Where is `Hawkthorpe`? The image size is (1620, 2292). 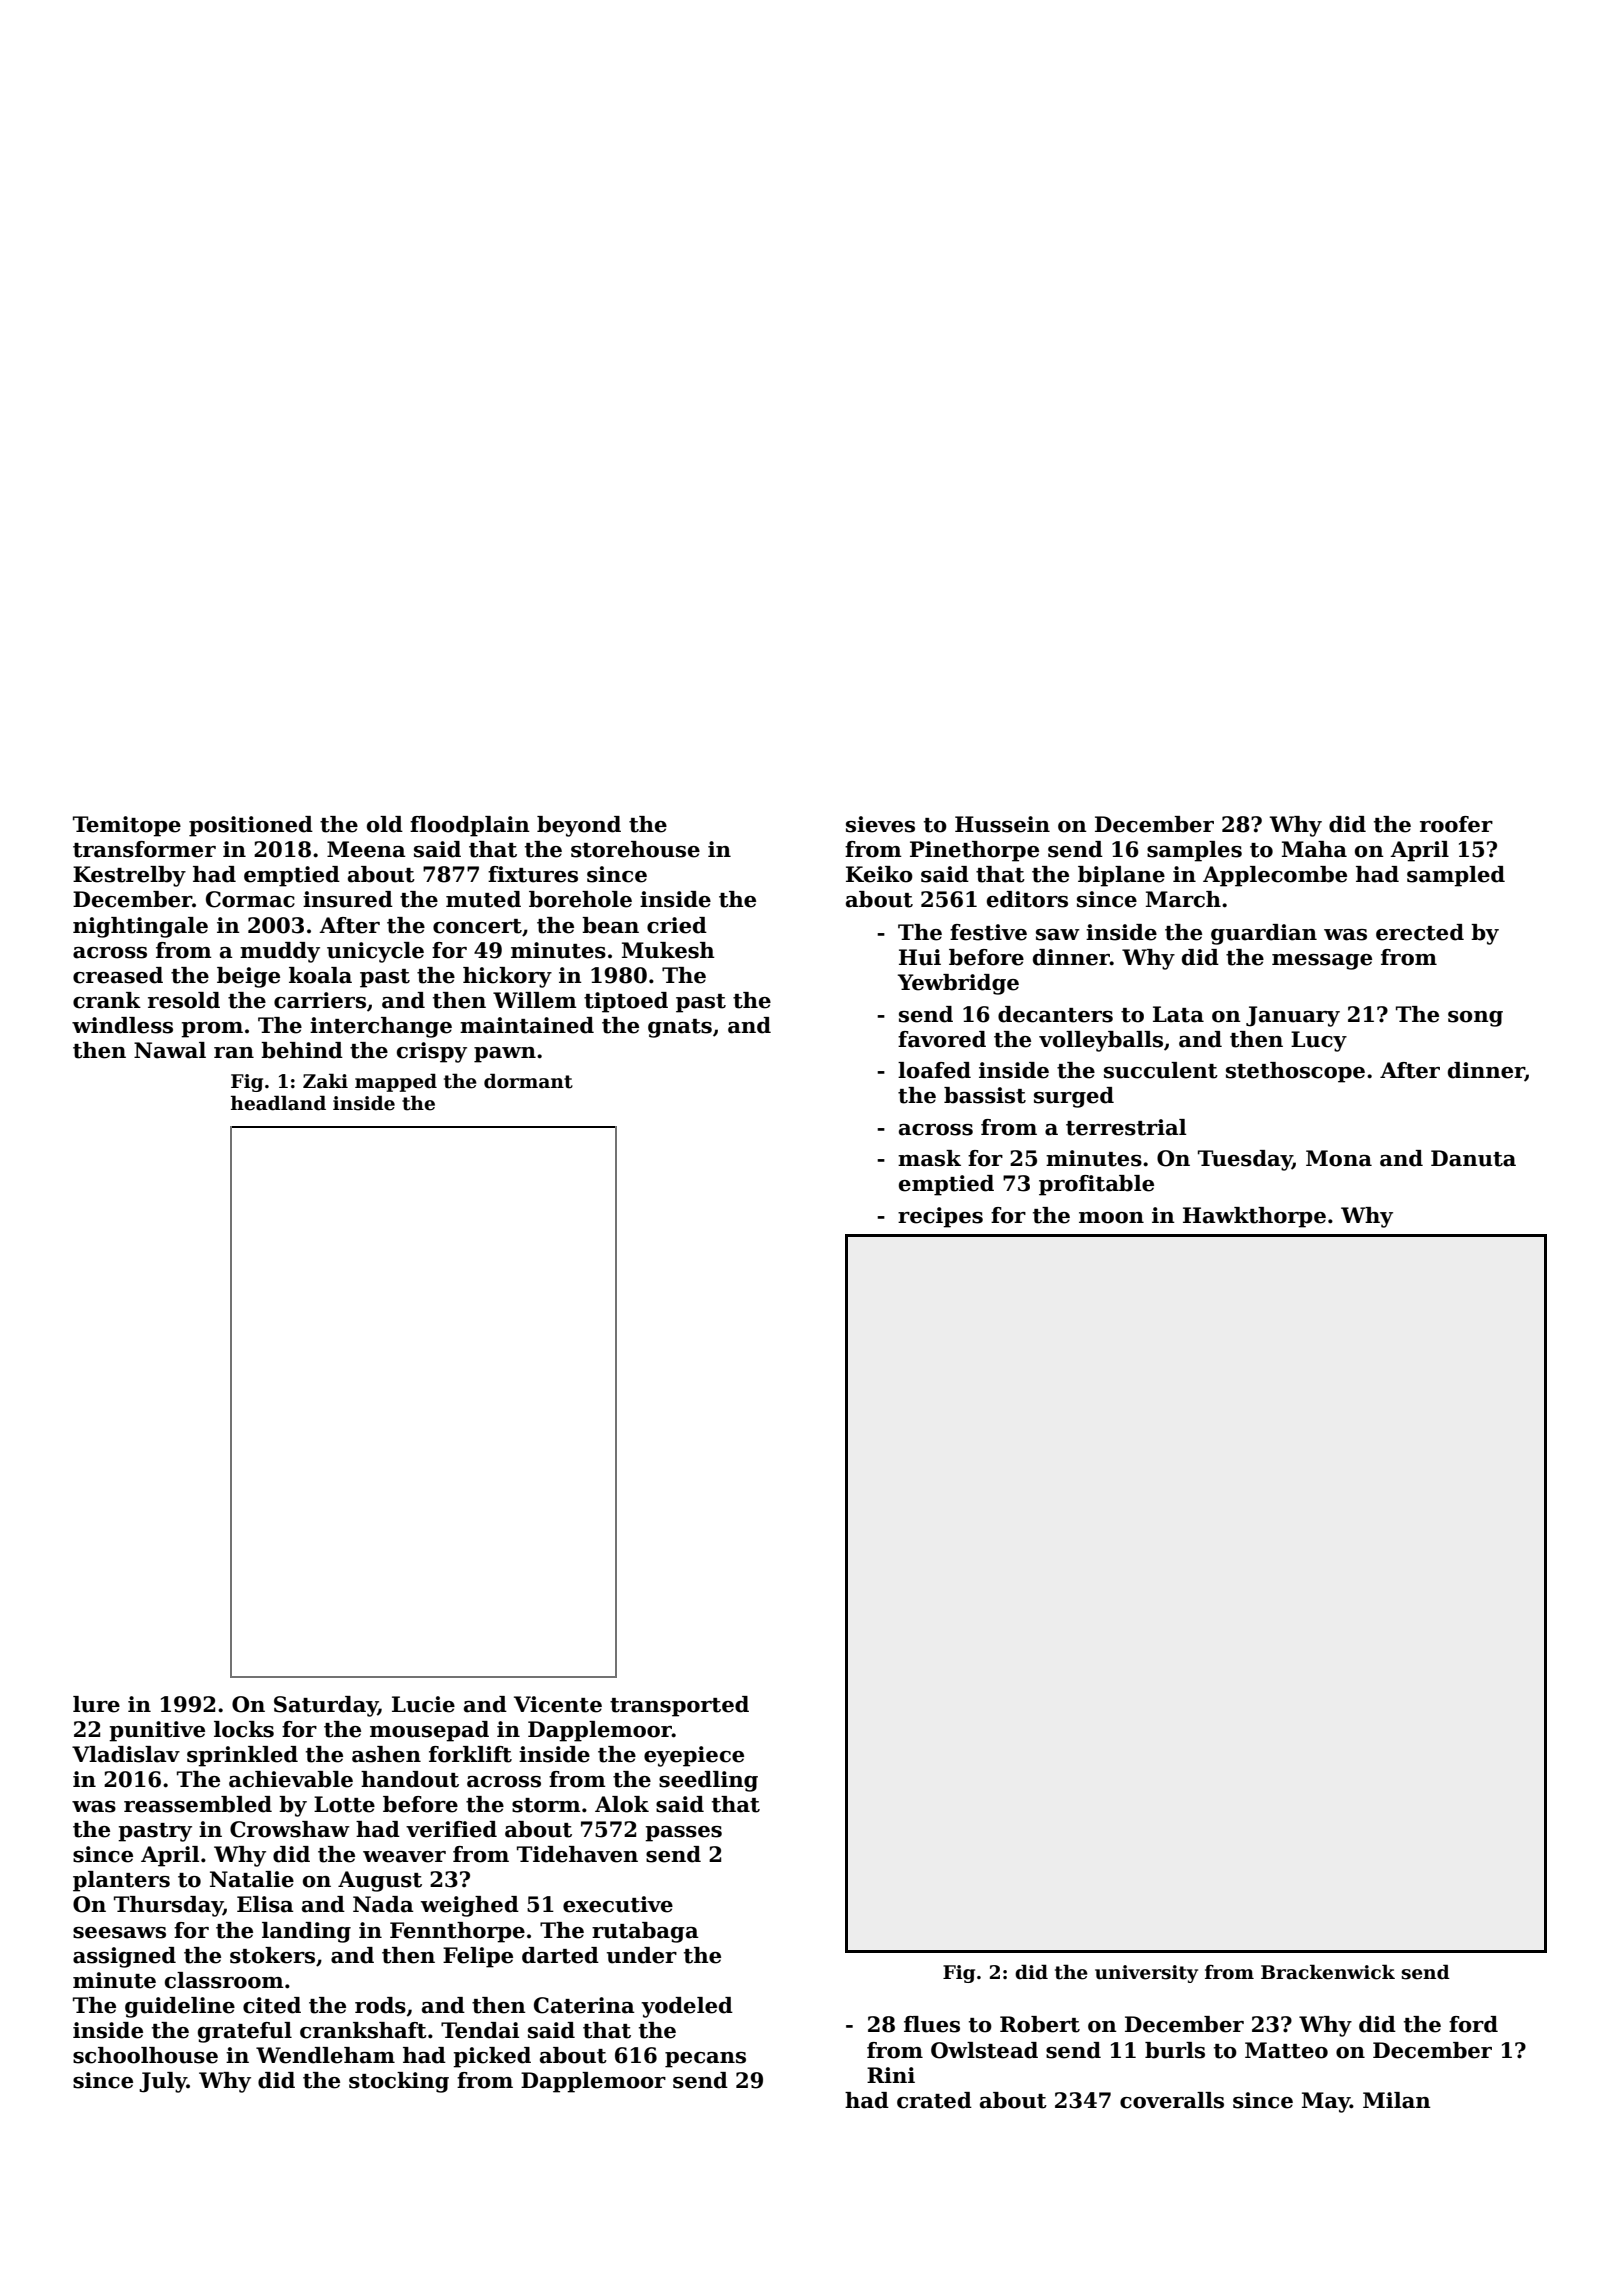
Hawkthorpe is located at coordinates (1254, 1217).
